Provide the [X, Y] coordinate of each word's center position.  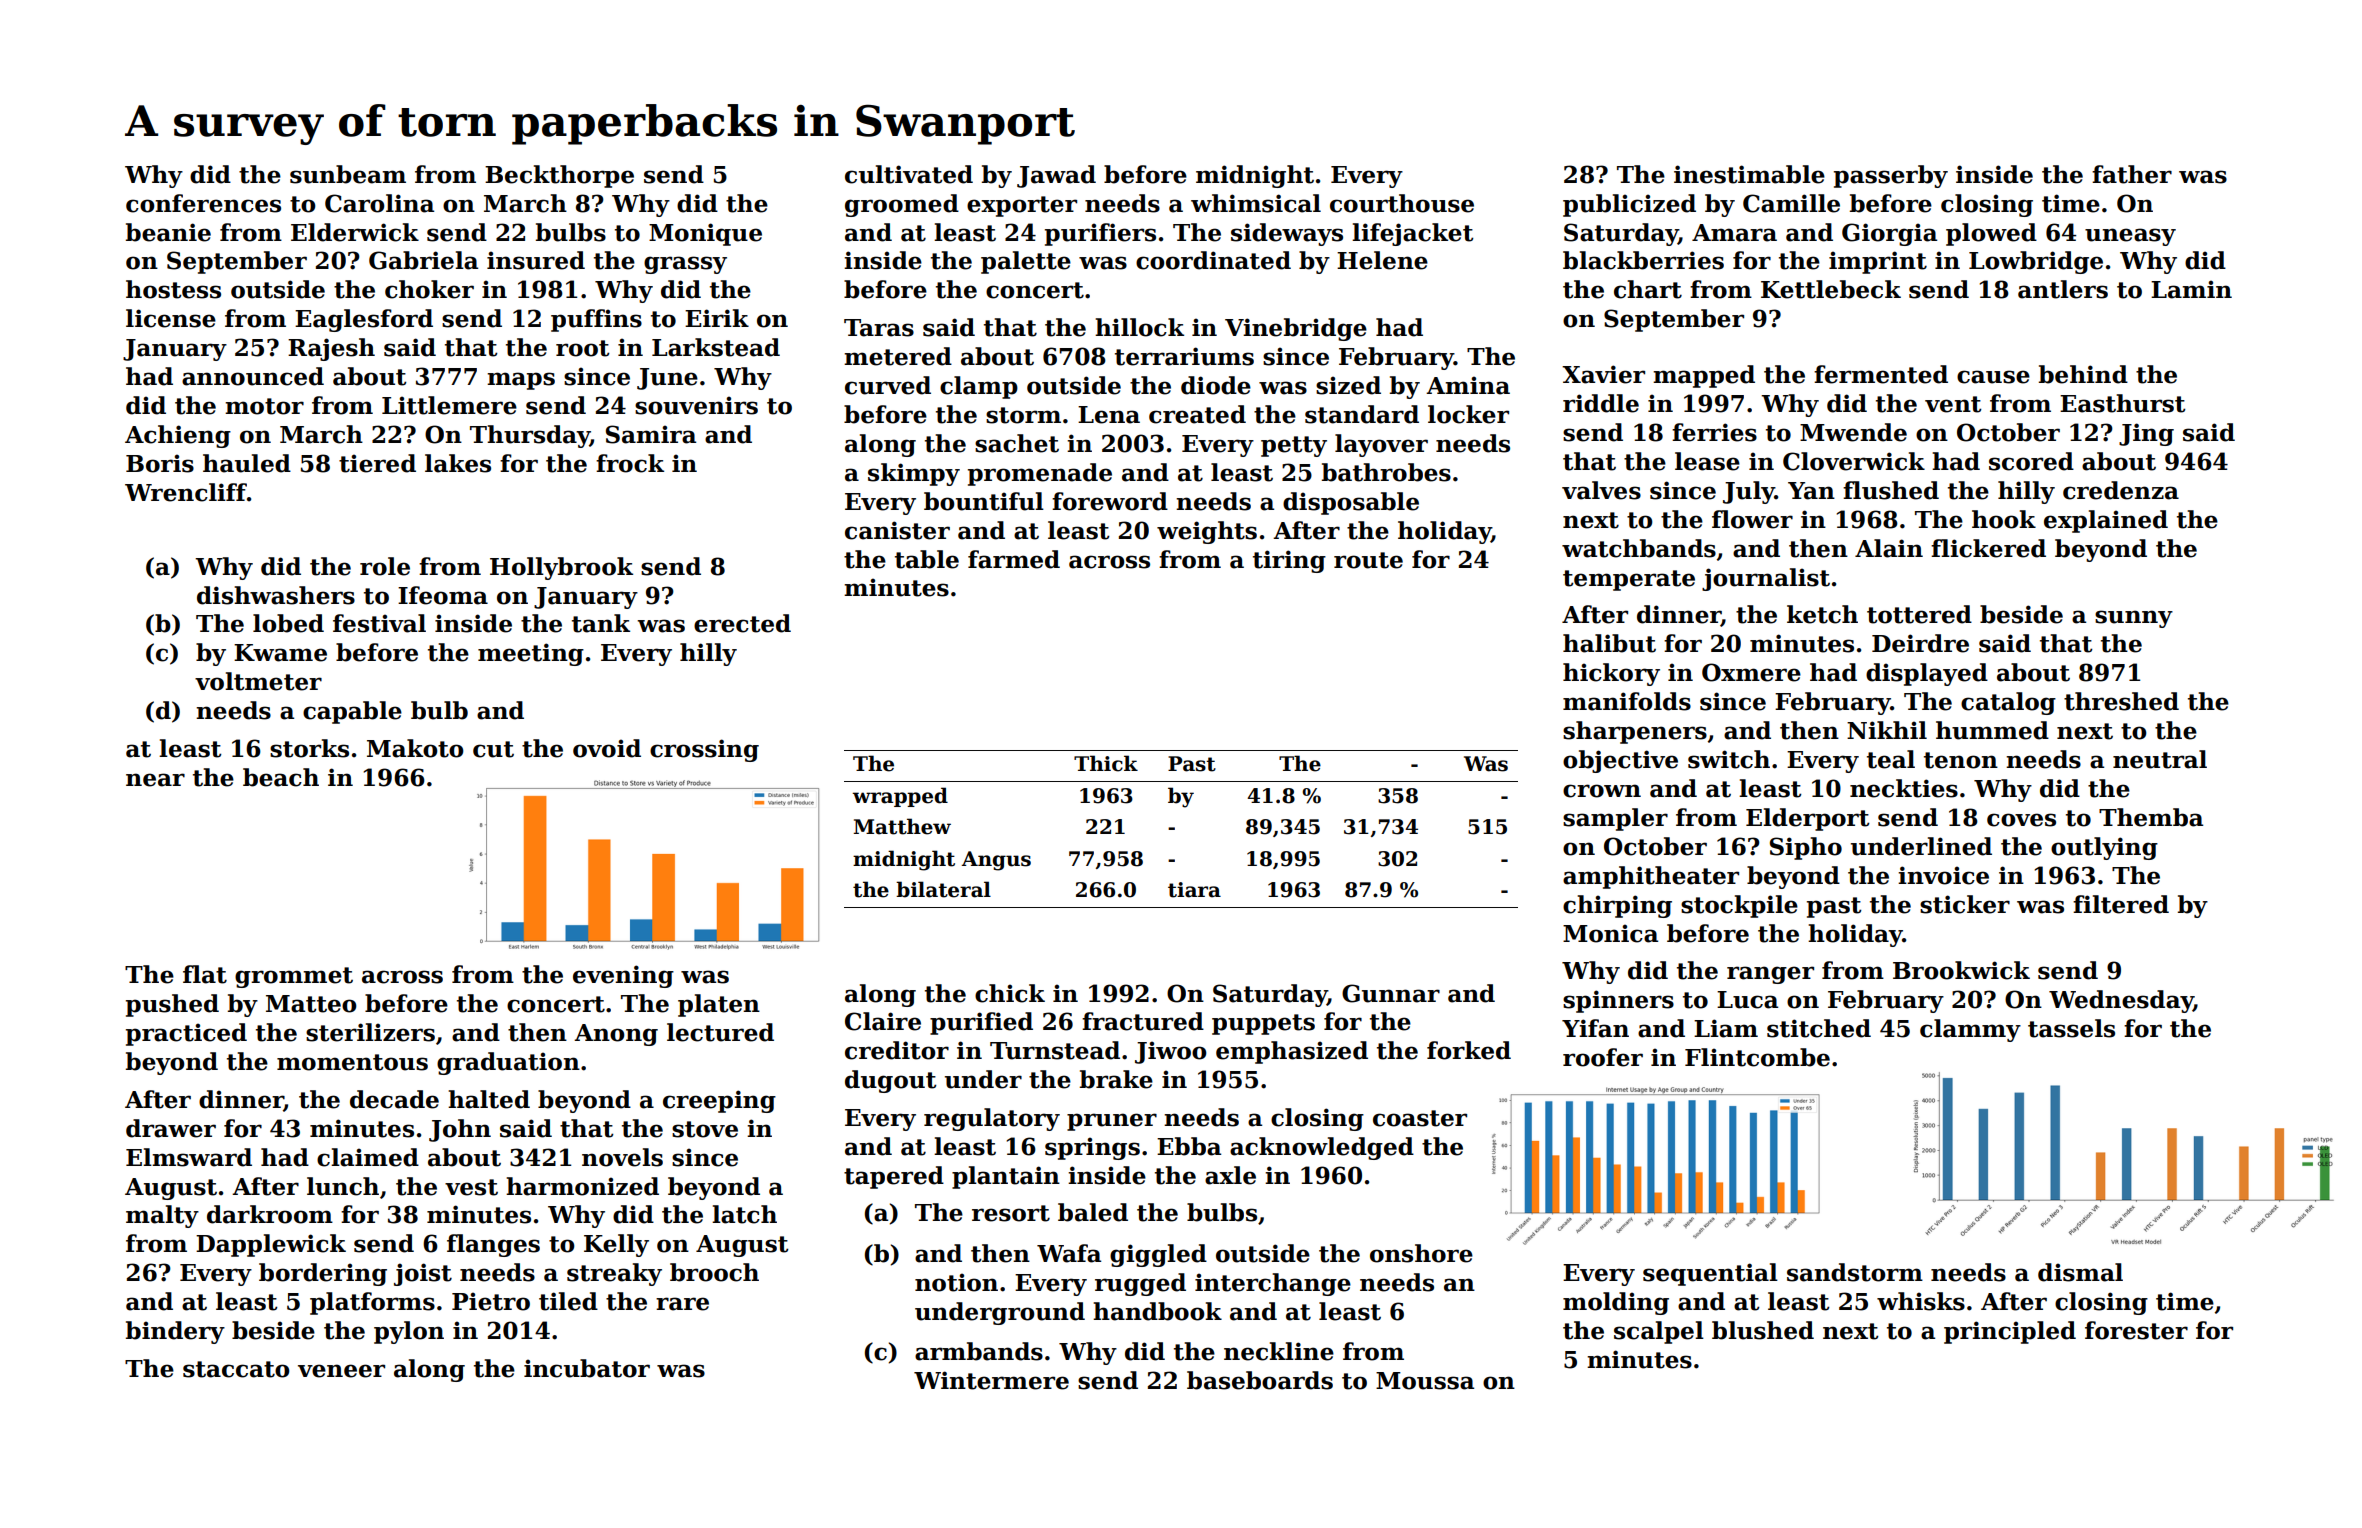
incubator [587, 1368]
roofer [1603, 1057]
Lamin [2191, 289]
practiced [186, 1034]
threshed [2121, 701]
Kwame [280, 653]
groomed [902, 205]
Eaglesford [364, 320]
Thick [1106, 763]
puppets [1263, 1024]
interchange [1273, 1284]
